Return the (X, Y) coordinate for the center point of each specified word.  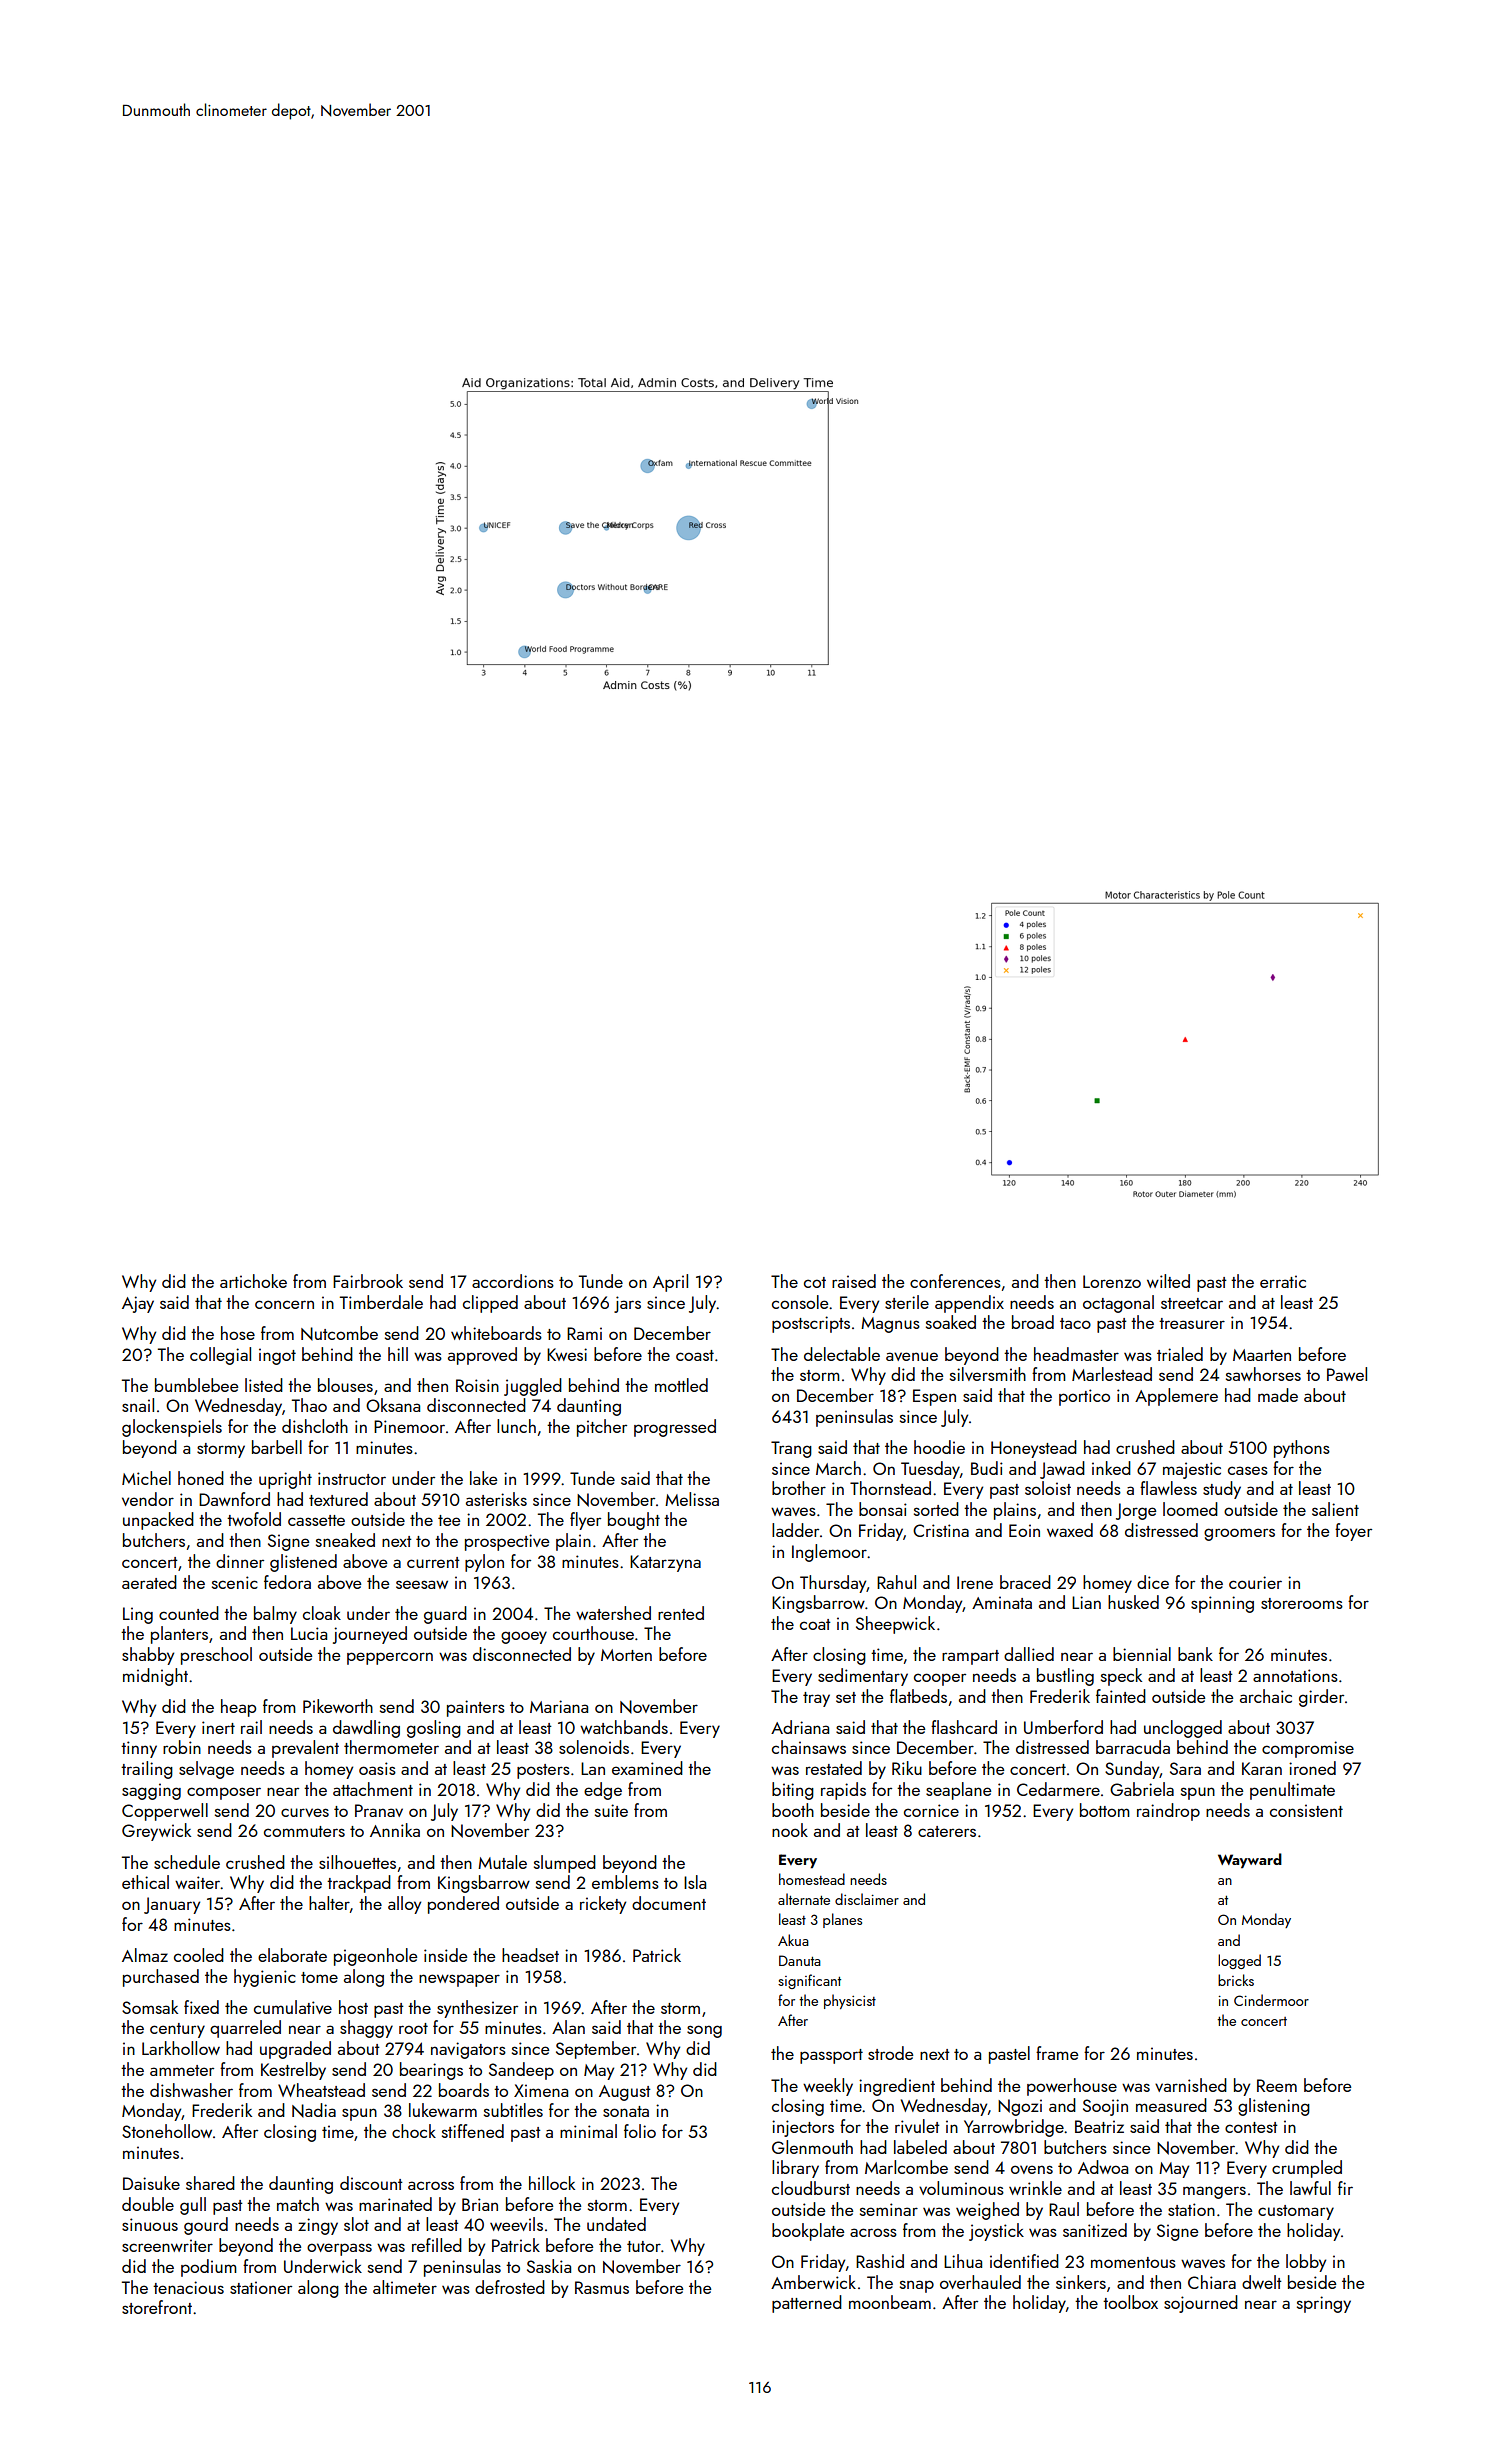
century (177, 2030)
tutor (644, 2246)
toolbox (1130, 2302)
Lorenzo (1112, 1281)
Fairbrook (368, 1281)
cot (815, 1282)
